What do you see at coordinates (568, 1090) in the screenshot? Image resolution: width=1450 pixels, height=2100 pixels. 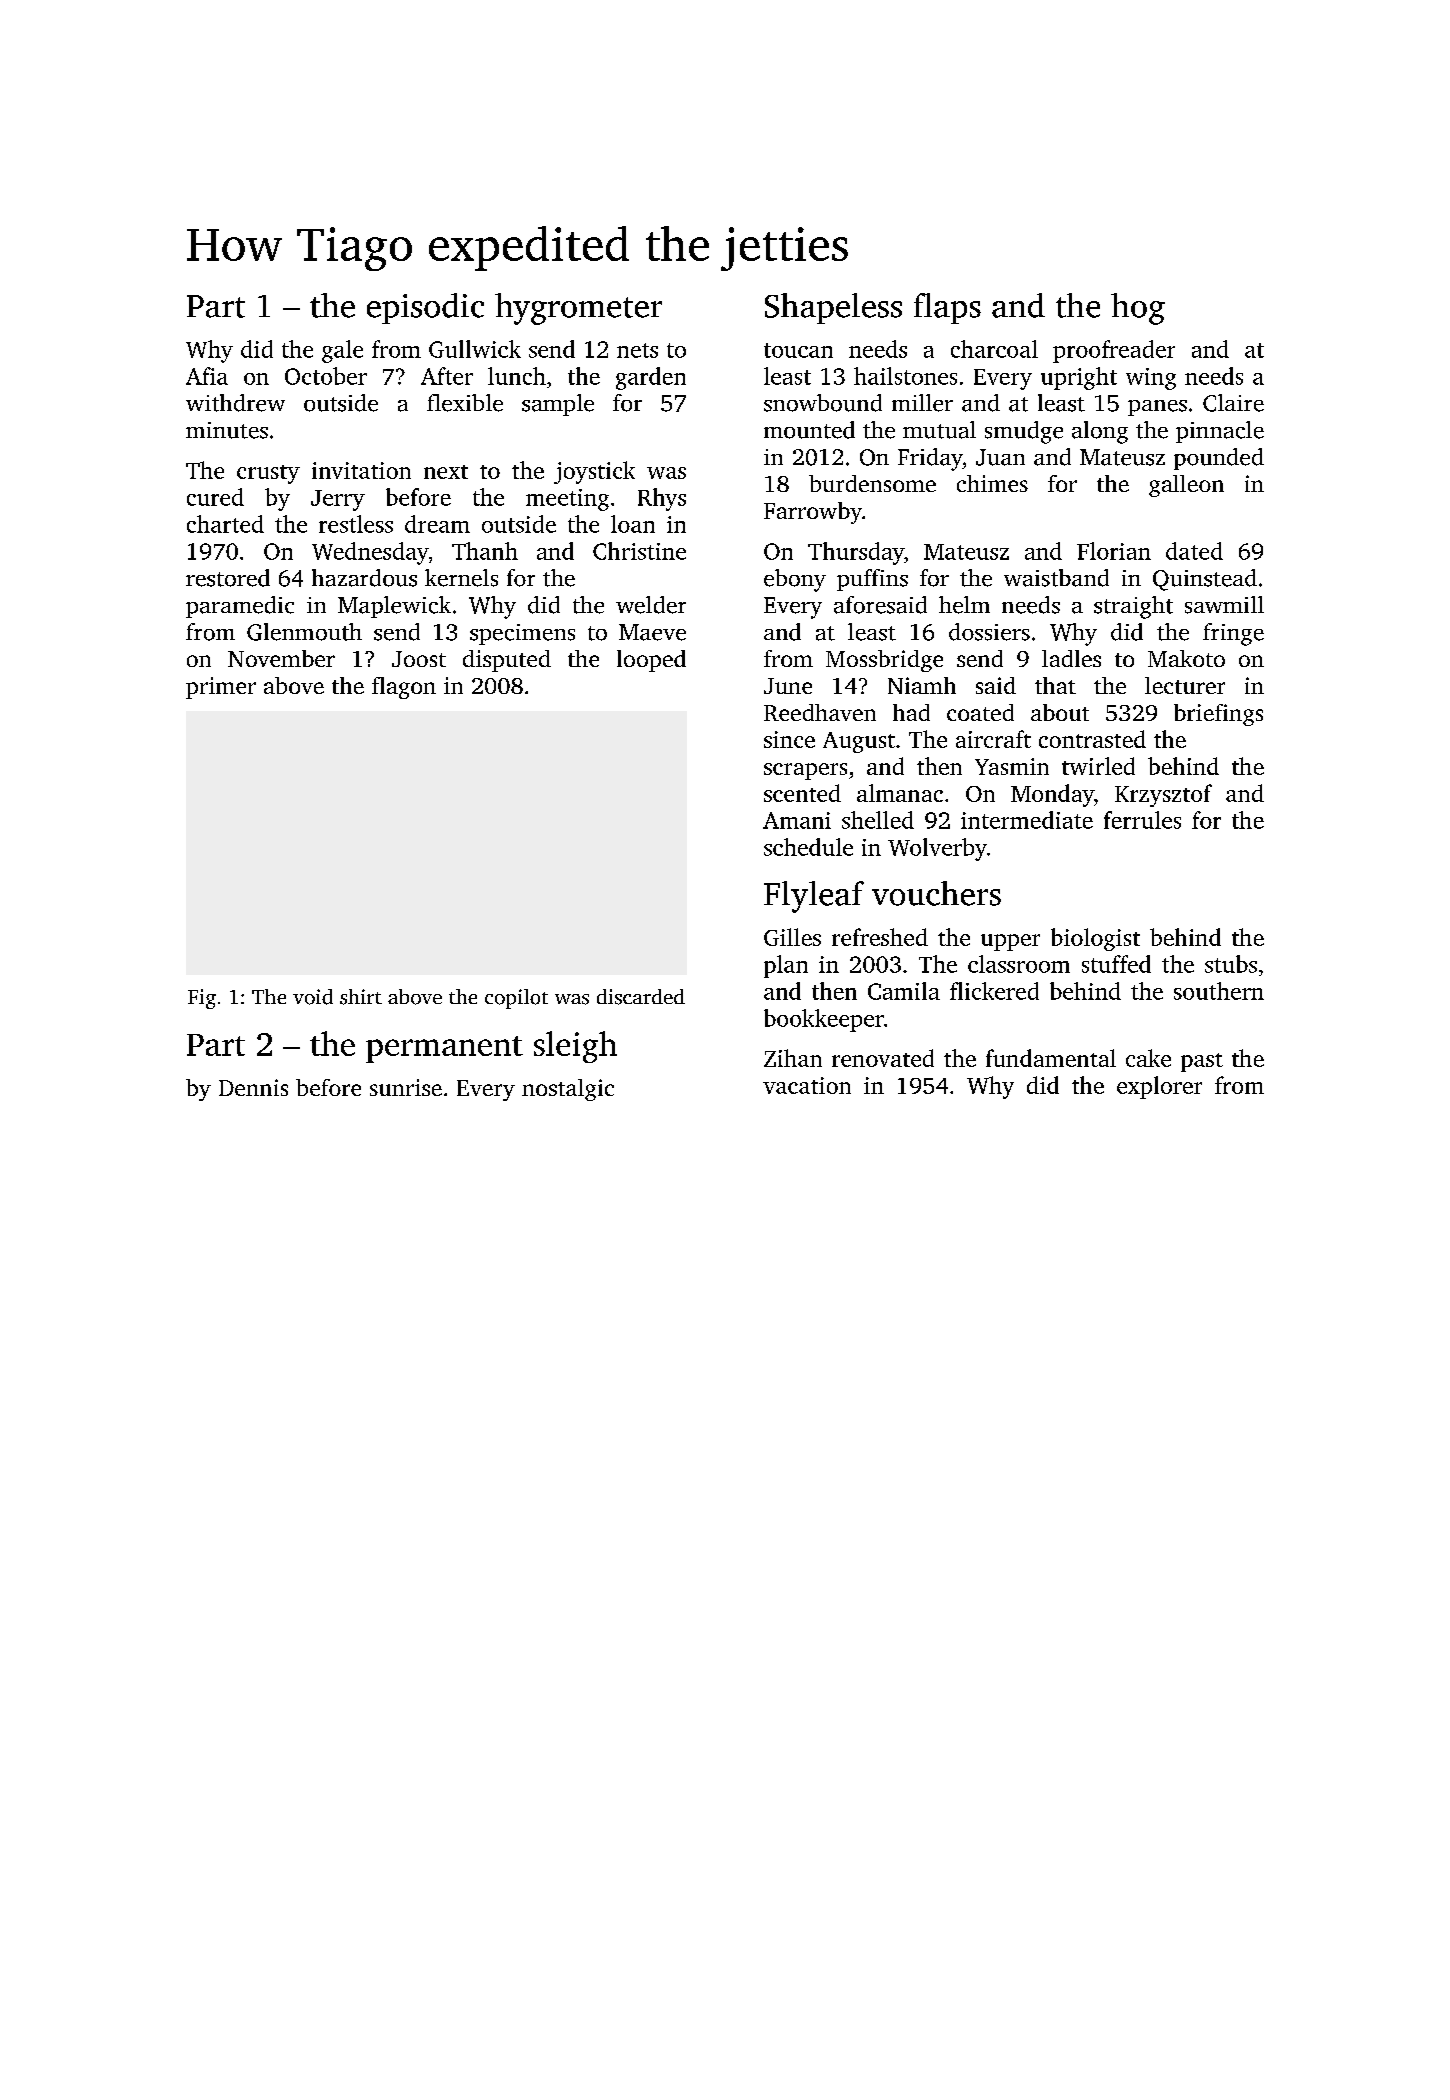 I see `nostalgic` at bounding box center [568, 1090].
